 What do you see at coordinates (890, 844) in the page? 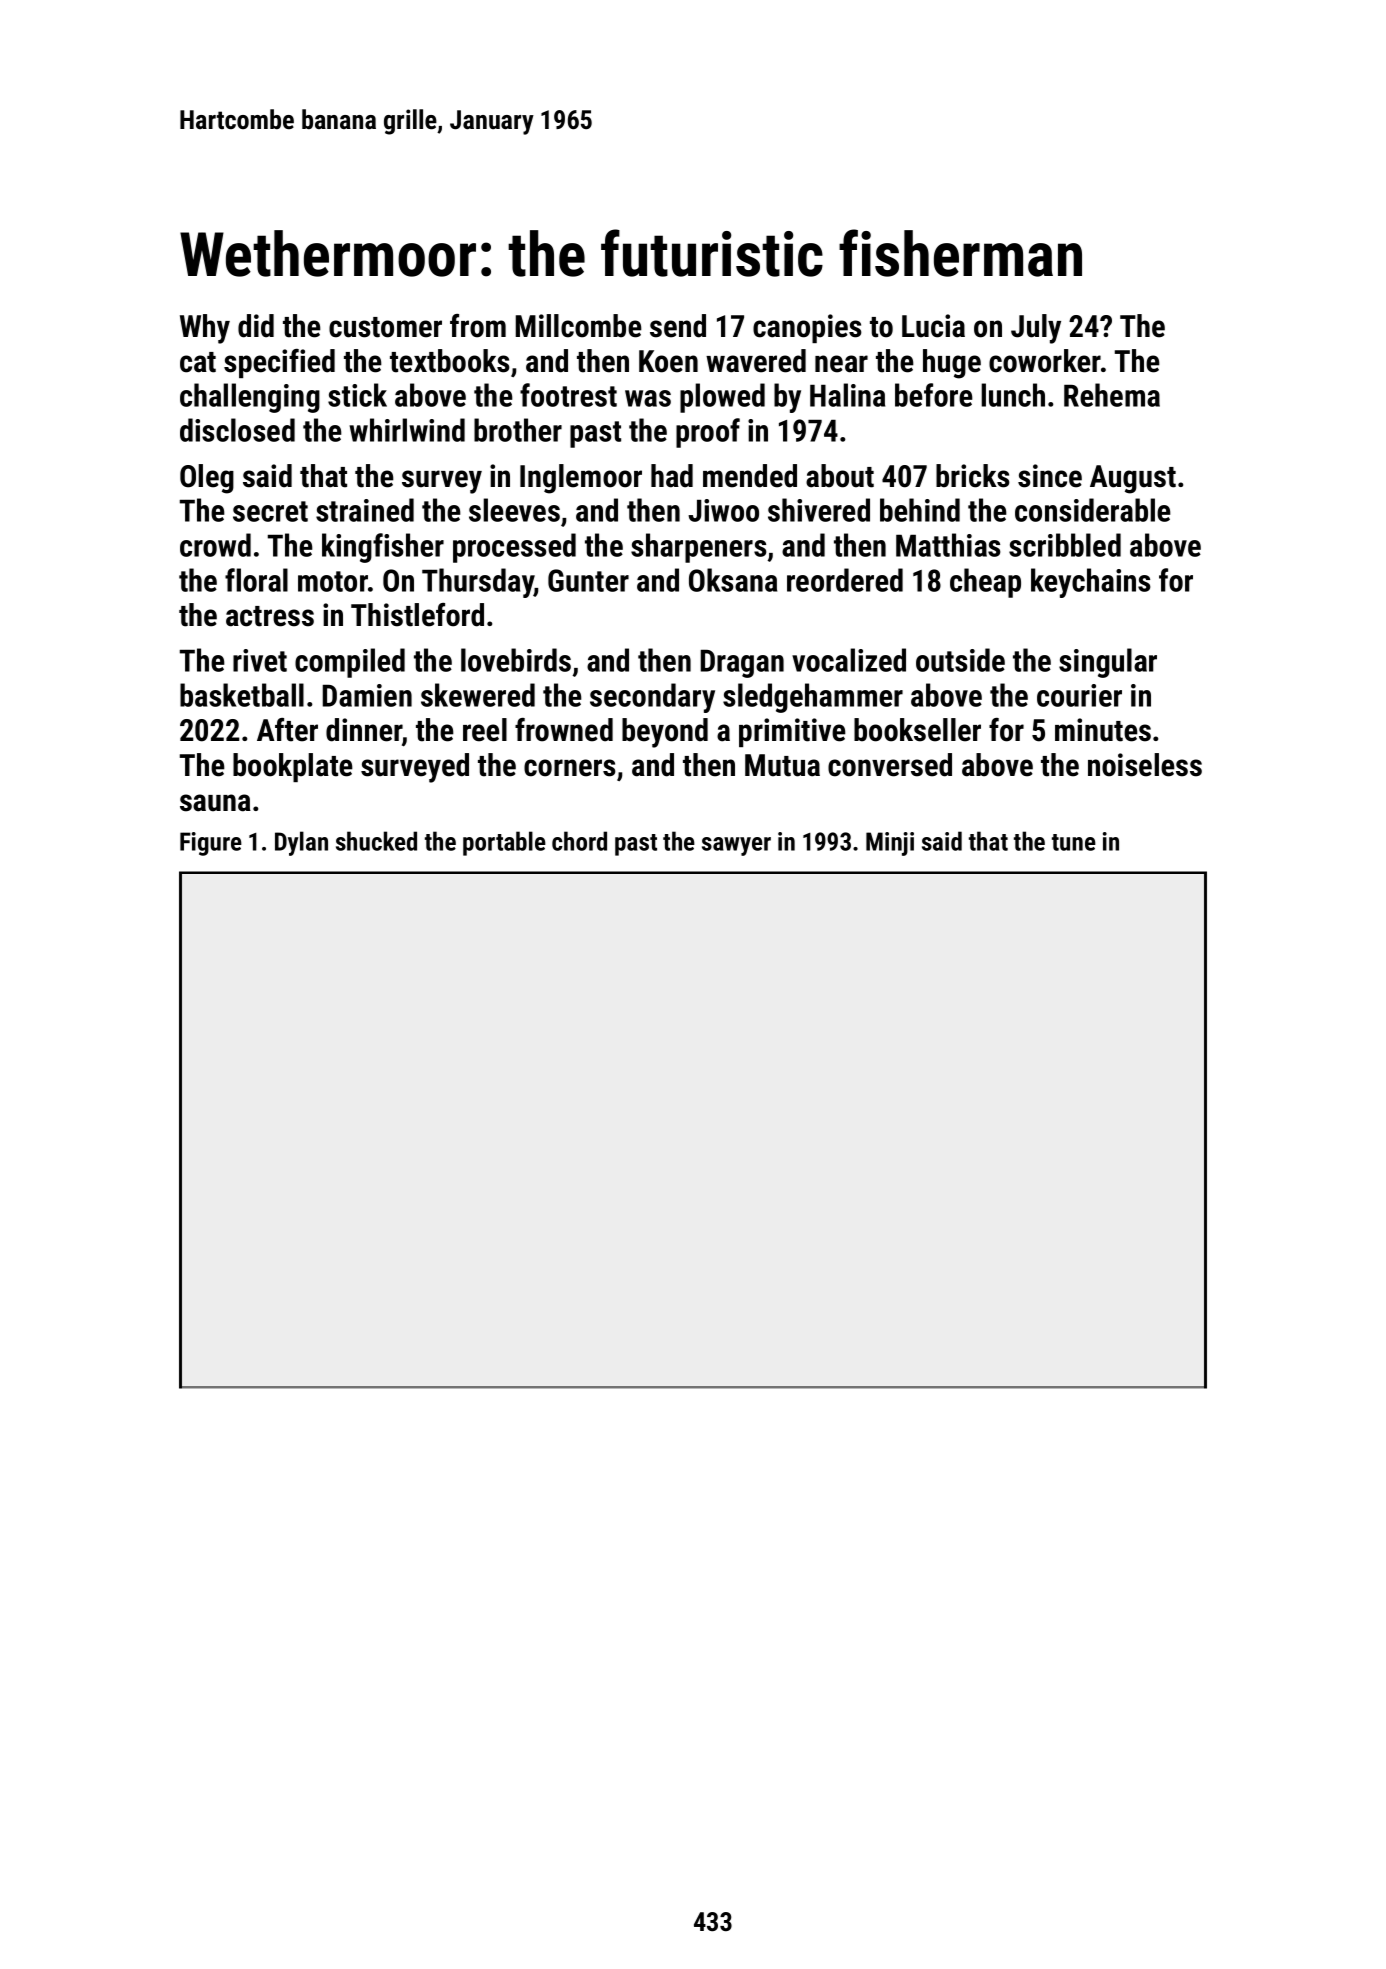
I see `Minji` at bounding box center [890, 844].
